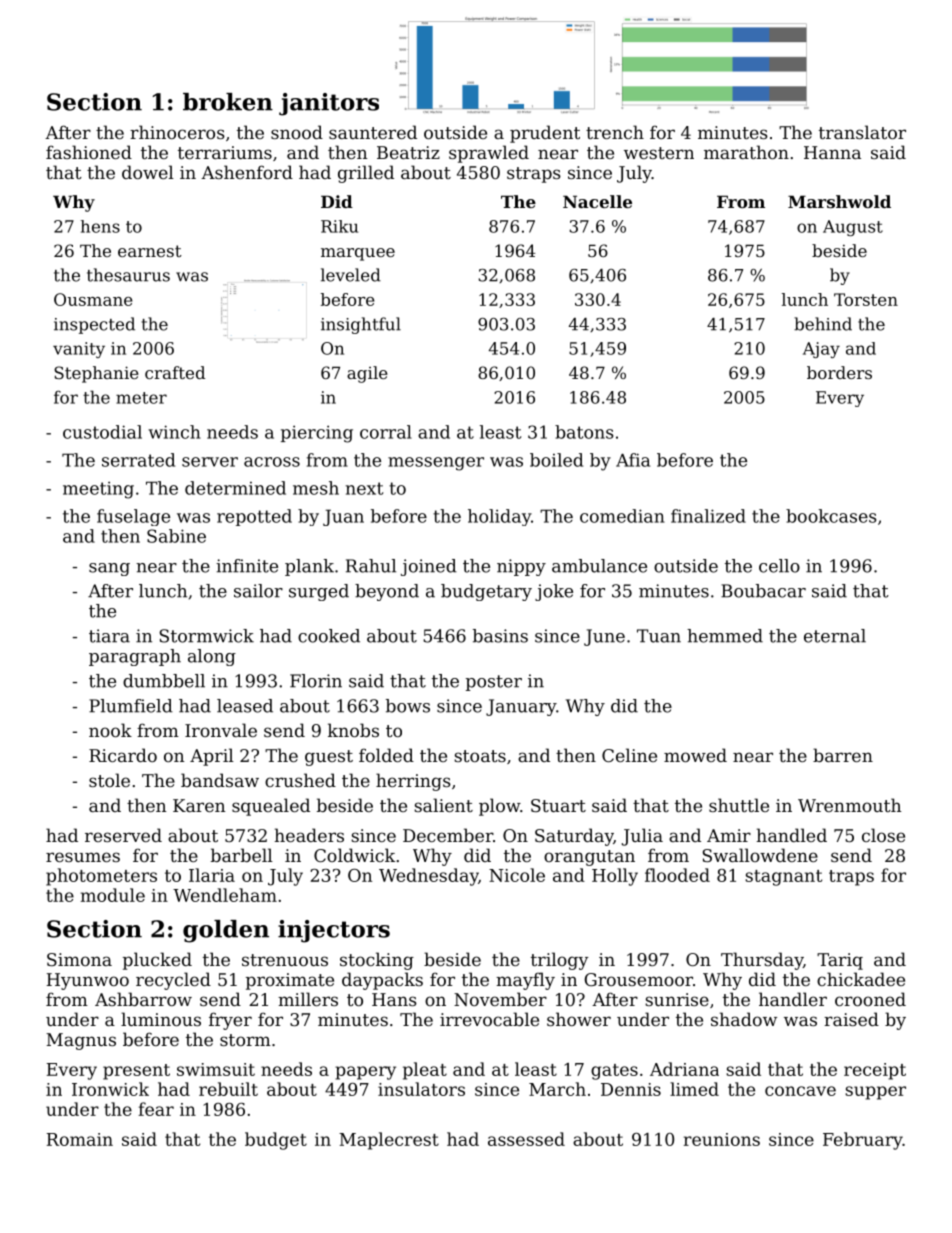  I want to click on hemmed, so click(725, 636).
